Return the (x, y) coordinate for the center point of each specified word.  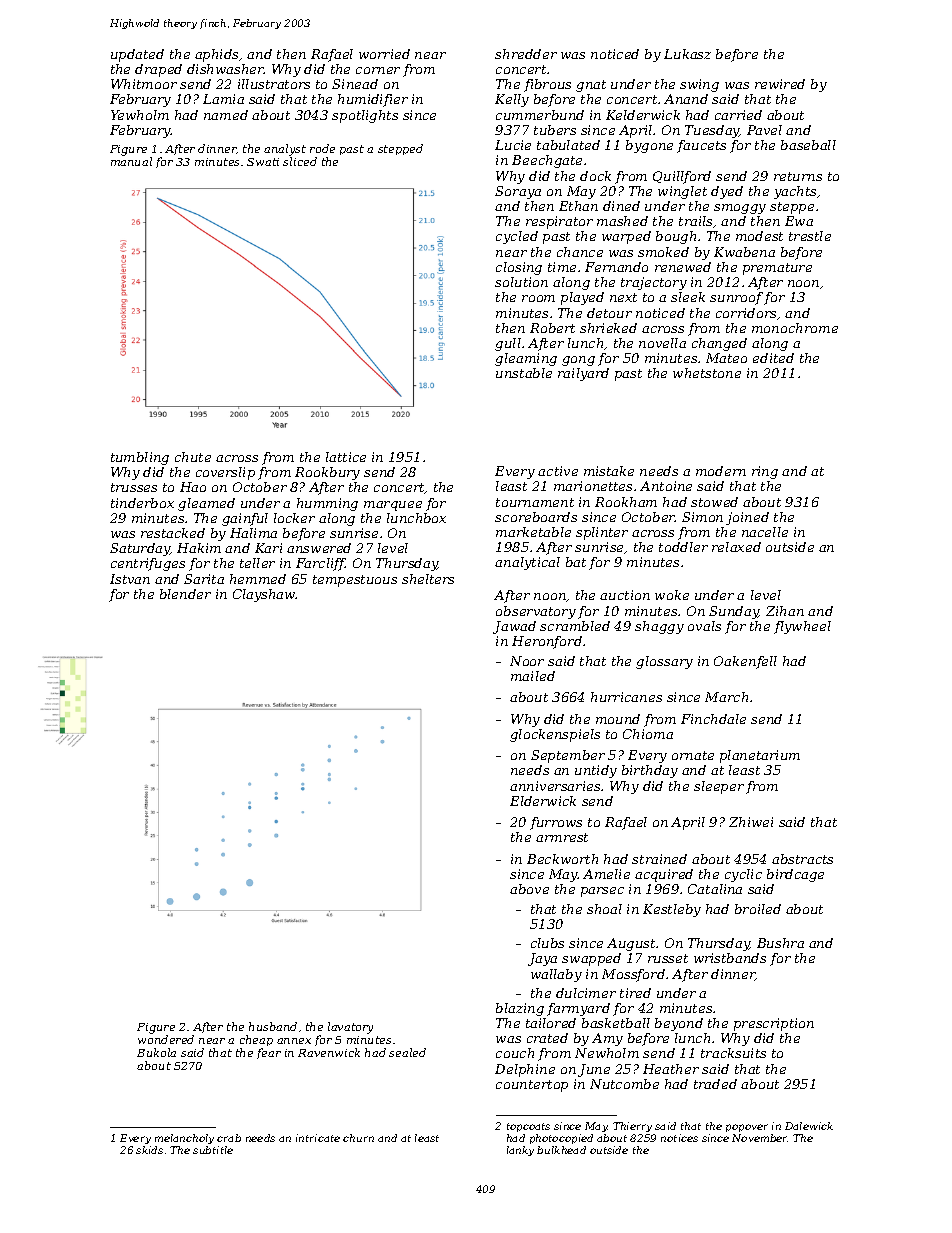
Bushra (780, 943)
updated (137, 55)
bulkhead (561, 1150)
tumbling (140, 458)
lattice (346, 457)
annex (294, 1041)
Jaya (542, 959)
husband (273, 1026)
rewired (780, 84)
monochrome (795, 328)
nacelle (765, 532)
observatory (536, 612)
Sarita (204, 579)
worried (384, 54)
